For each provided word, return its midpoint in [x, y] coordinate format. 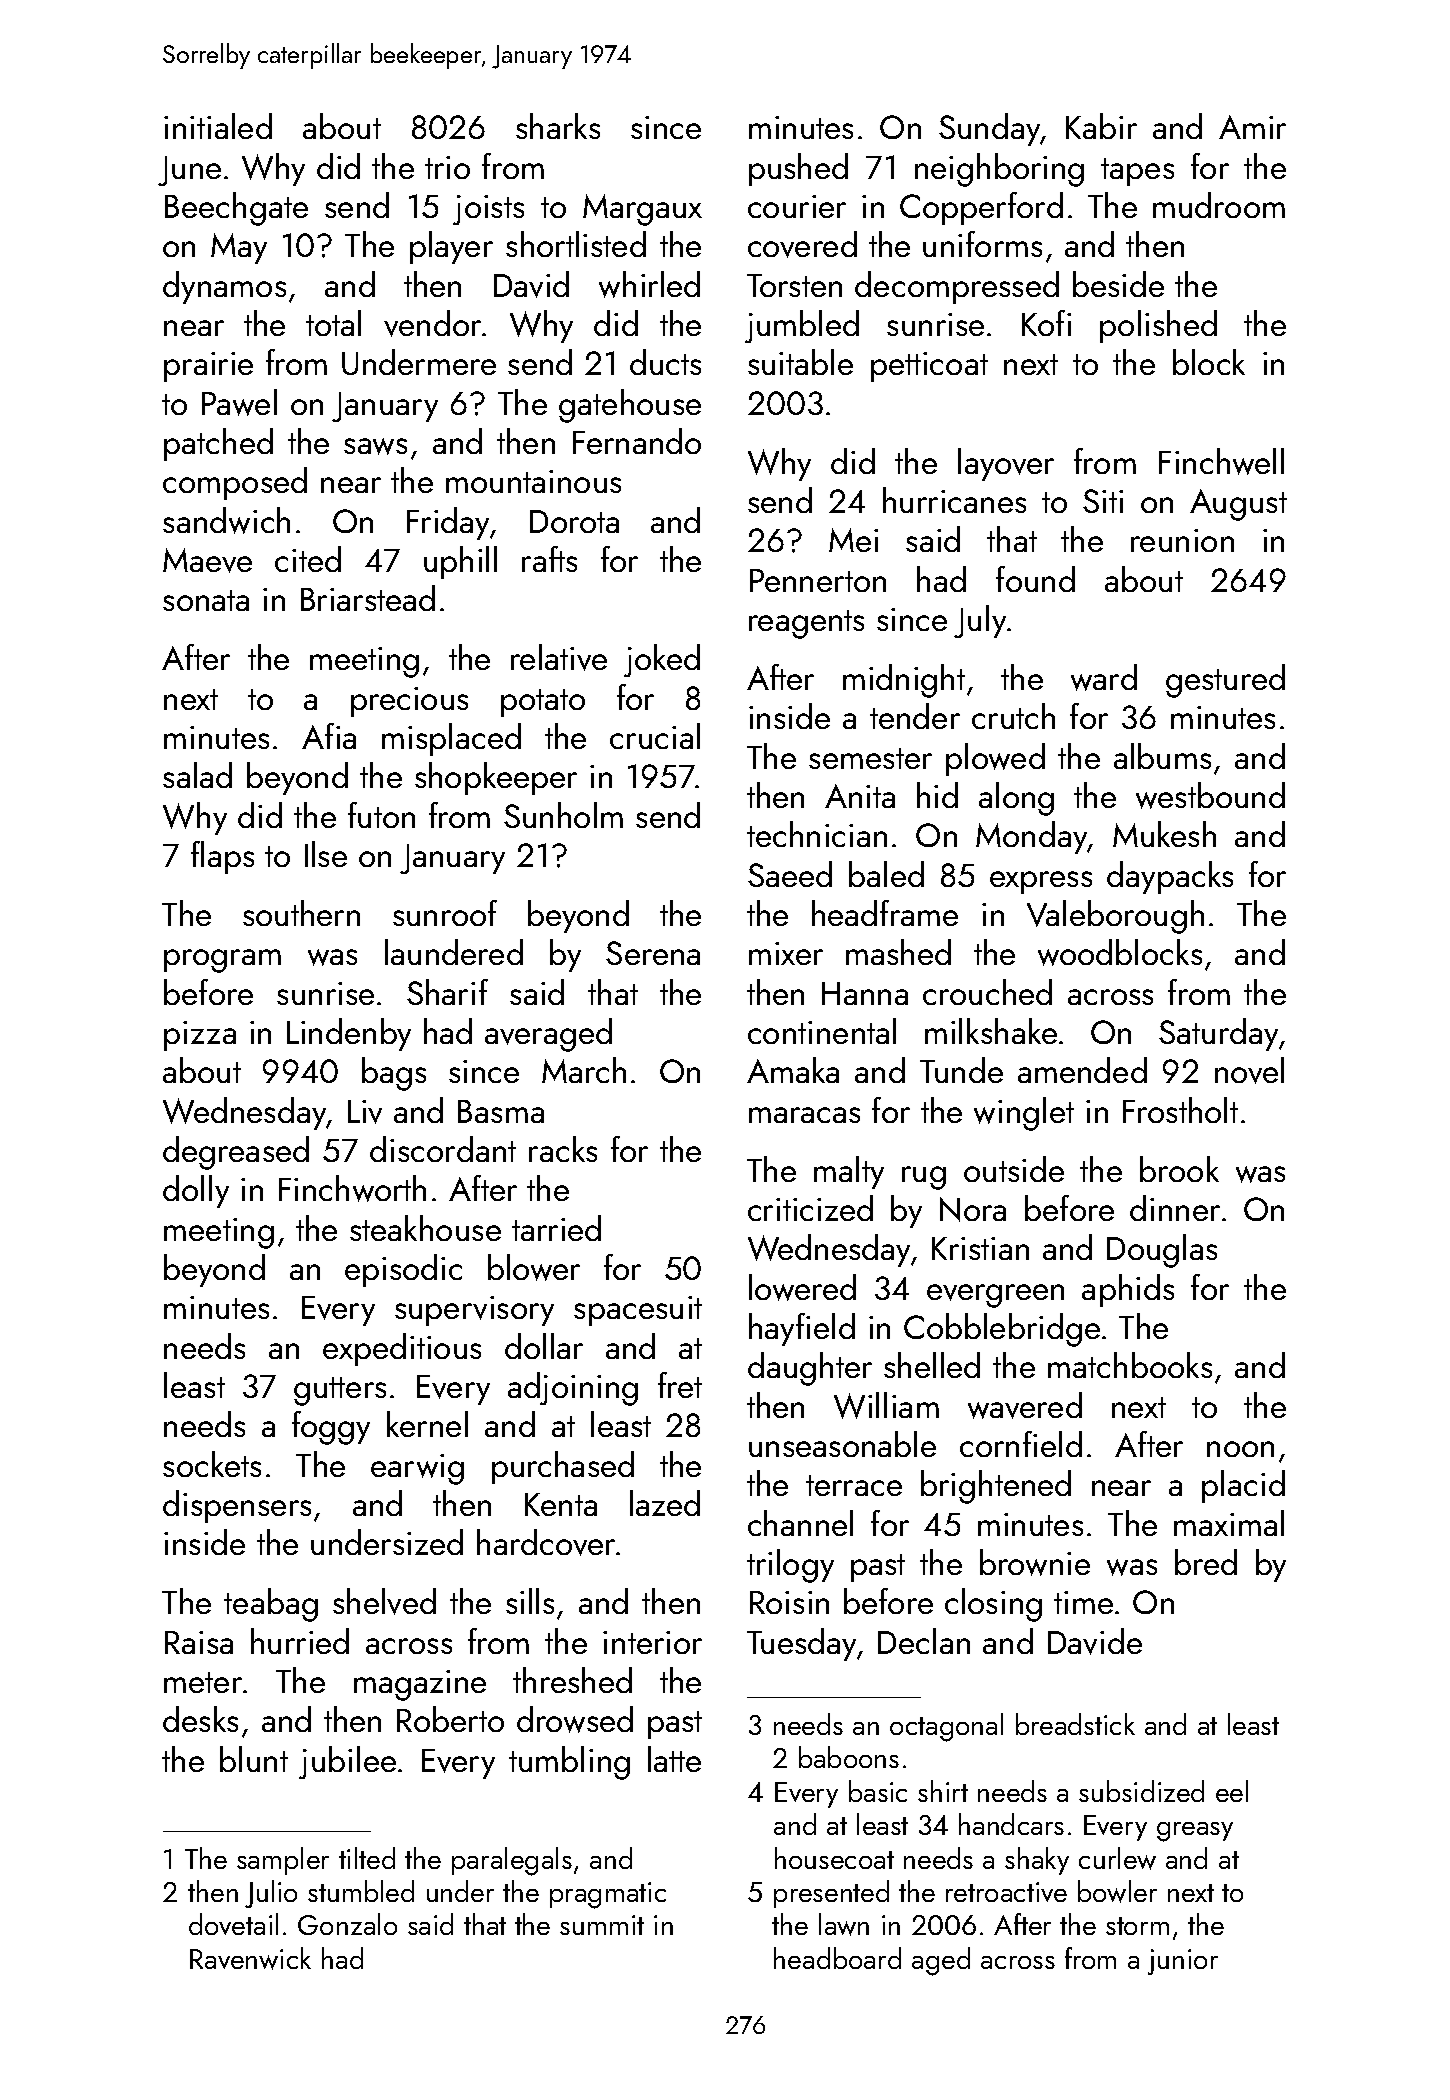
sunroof [445, 913]
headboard [837, 1958]
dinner [1175, 1208]
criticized [810, 1208]
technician [817, 834]
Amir [1252, 127]
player [451, 247]
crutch [1013, 716]
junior [1183, 1962]
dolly [196, 1191]
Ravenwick [250, 1958]
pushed [798, 169]
